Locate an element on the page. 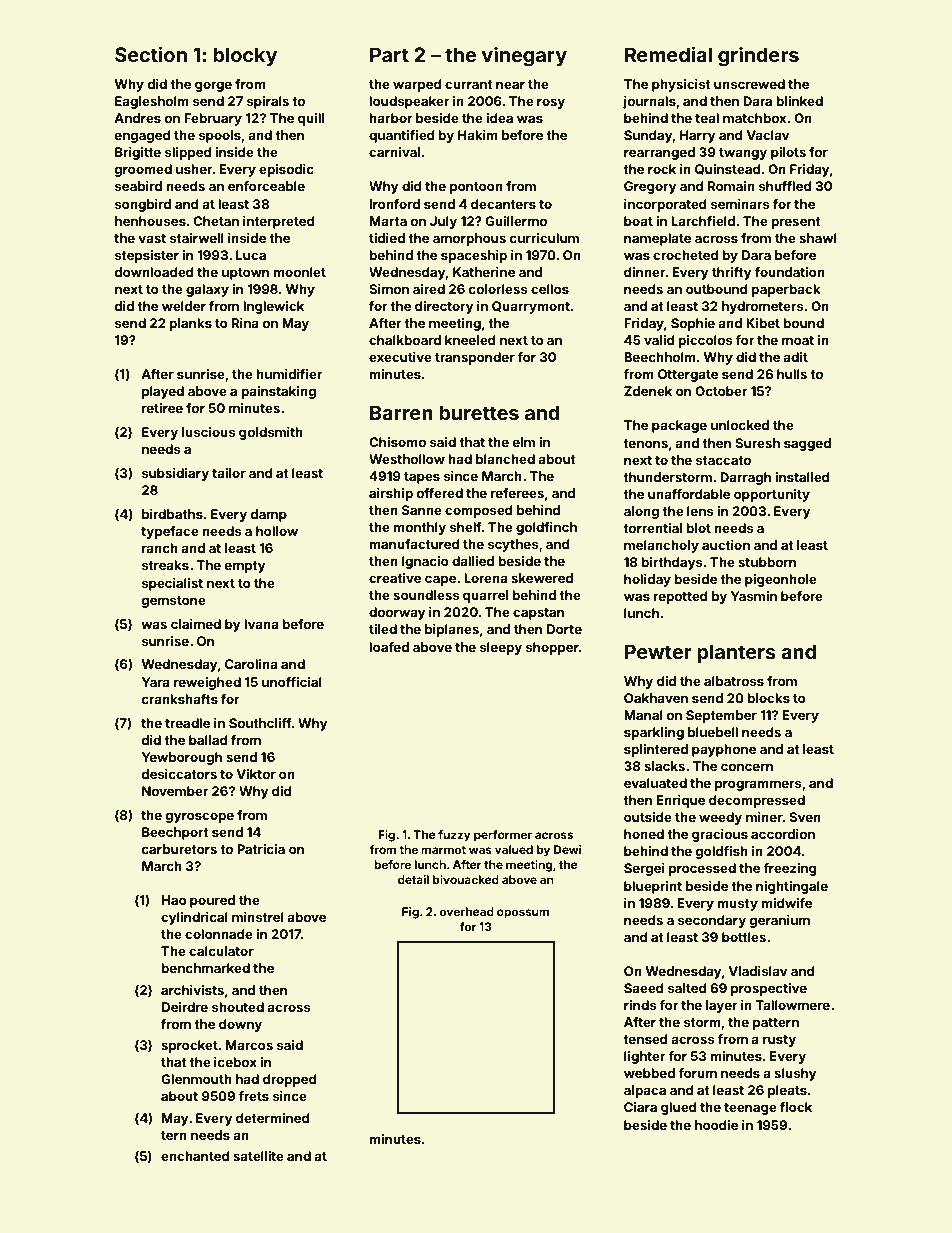 The height and width of the image is (1233, 952). decanters is located at coordinates (503, 204).
